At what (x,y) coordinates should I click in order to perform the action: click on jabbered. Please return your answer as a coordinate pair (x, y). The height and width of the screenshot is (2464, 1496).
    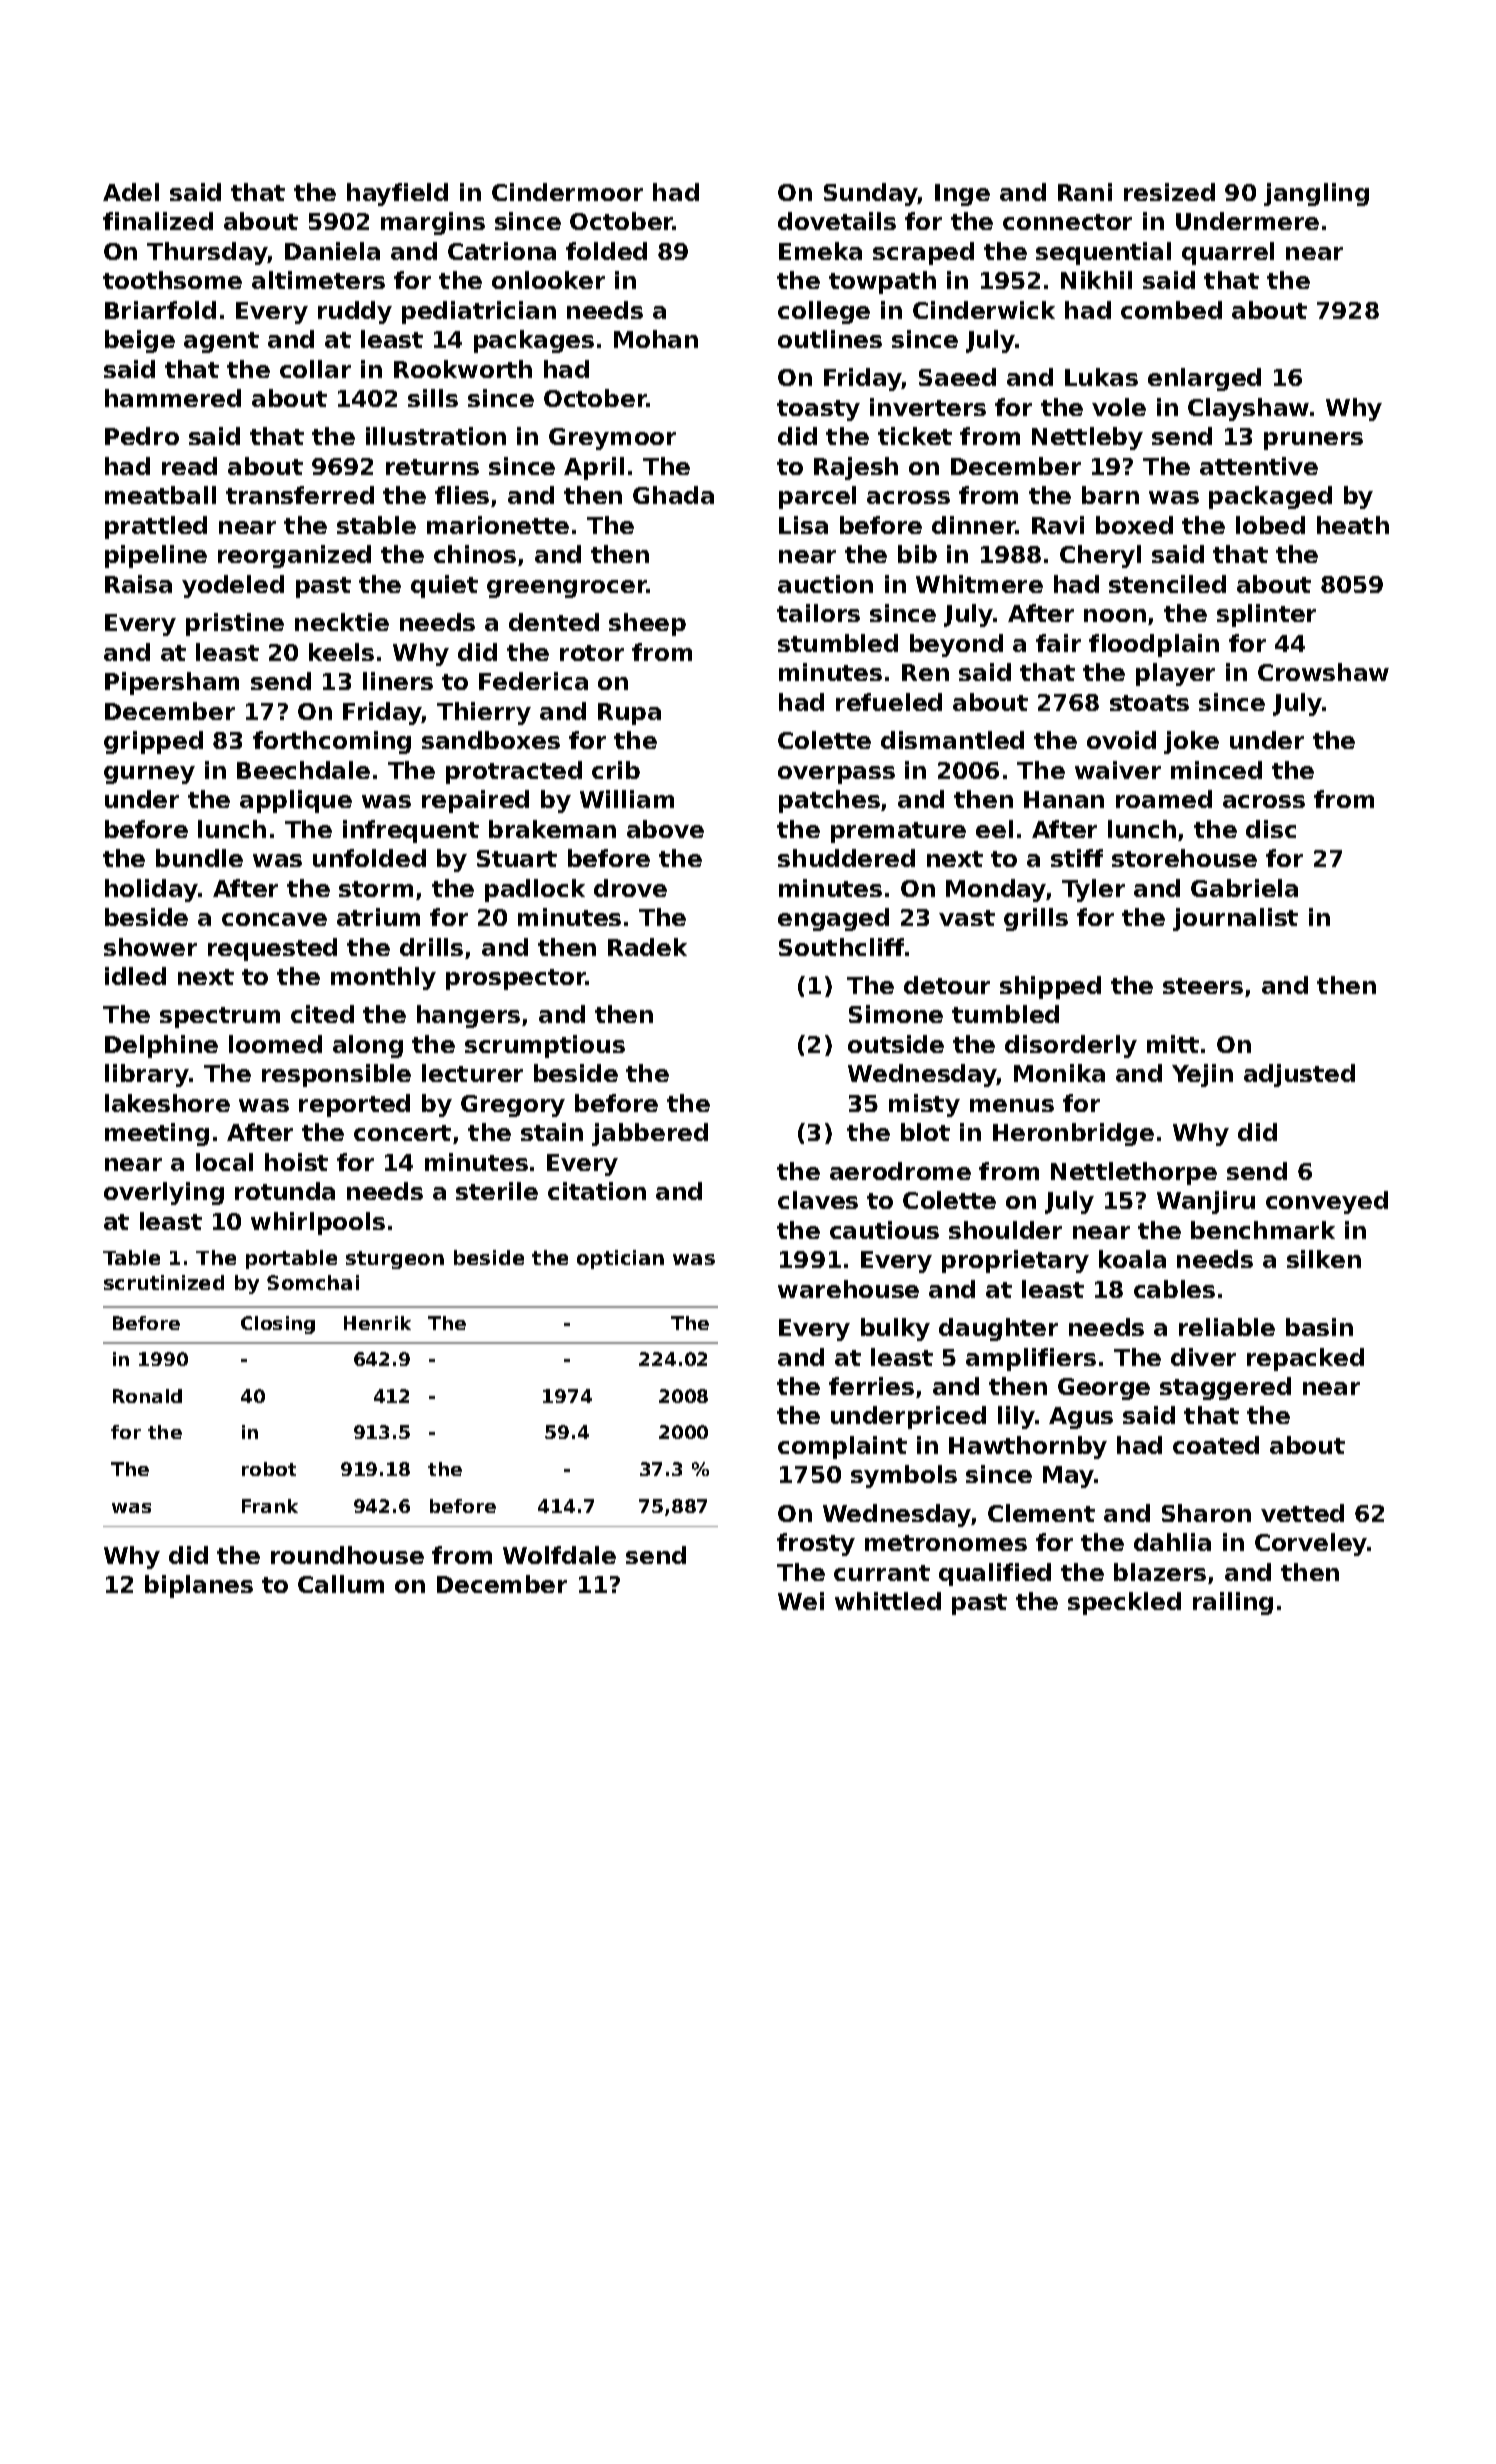
    Looking at the image, I should click on (650, 1134).
